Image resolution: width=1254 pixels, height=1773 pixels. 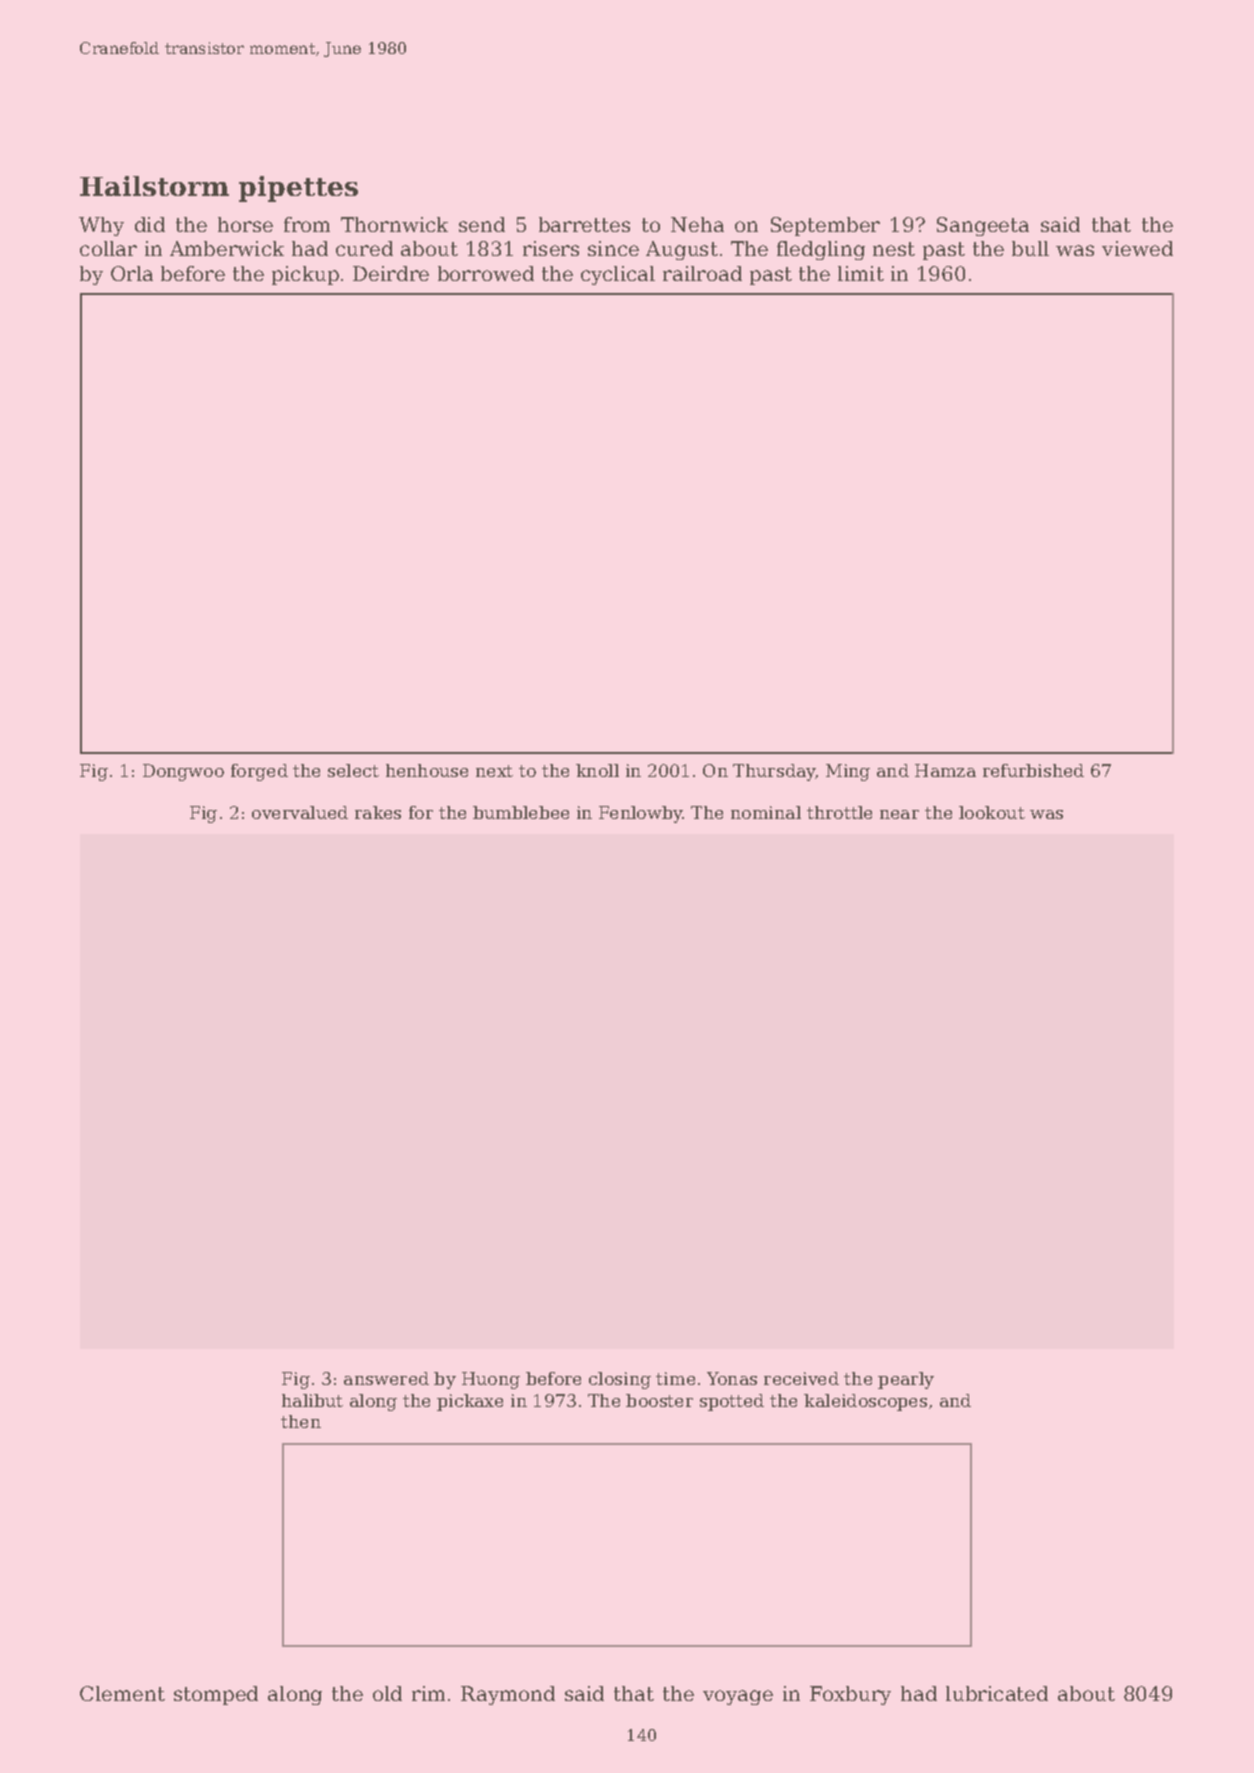 I want to click on rim, so click(x=428, y=1693).
